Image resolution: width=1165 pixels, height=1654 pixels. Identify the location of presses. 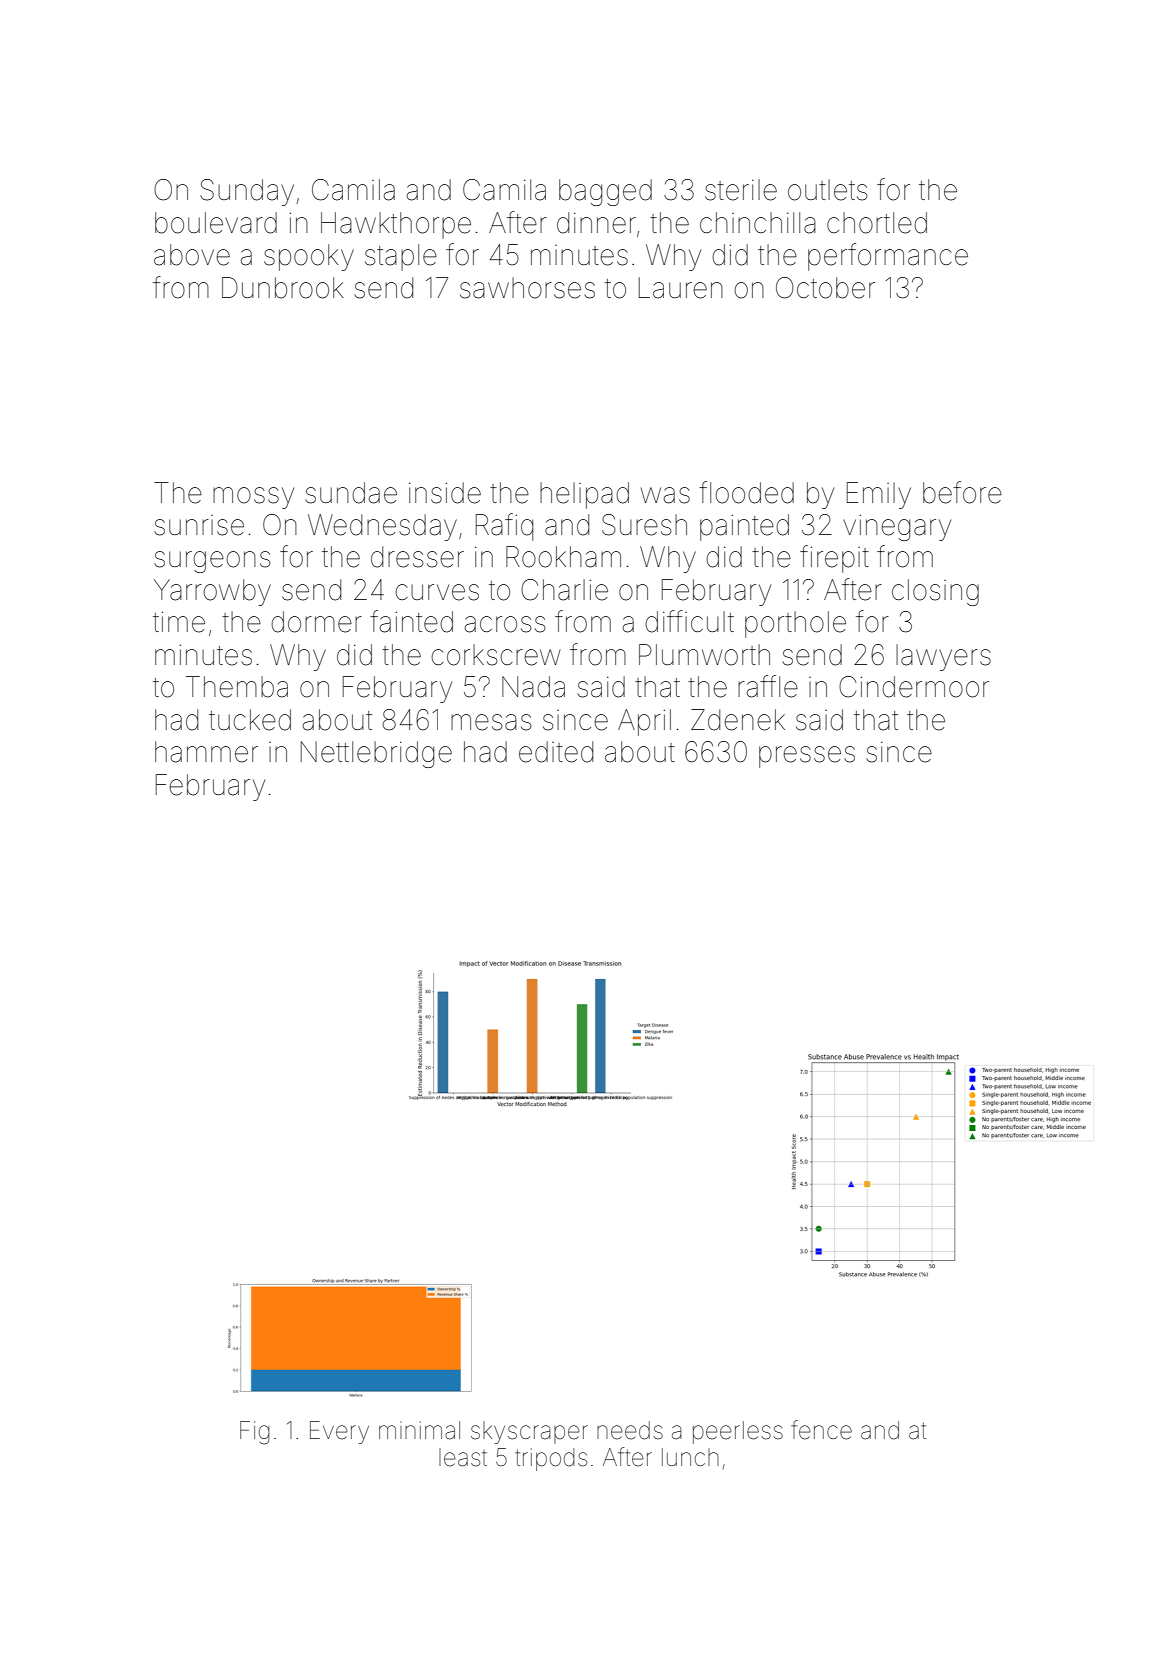
(807, 757).
